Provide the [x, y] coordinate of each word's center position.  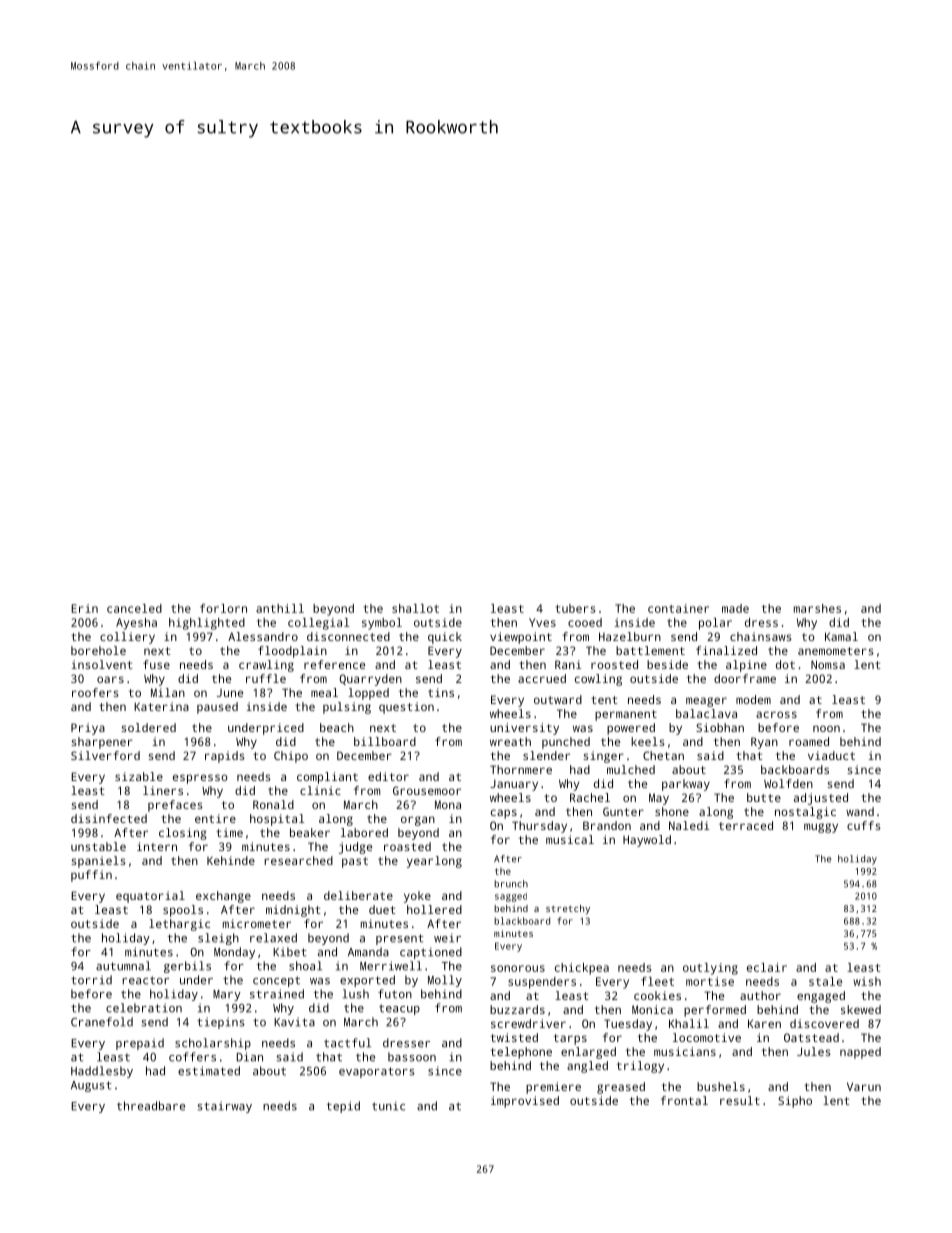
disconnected [348, 636]
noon [826, 728]
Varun [864, 1086]
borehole [98, 650]
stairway [224, 1107]
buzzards [517, 1009]
